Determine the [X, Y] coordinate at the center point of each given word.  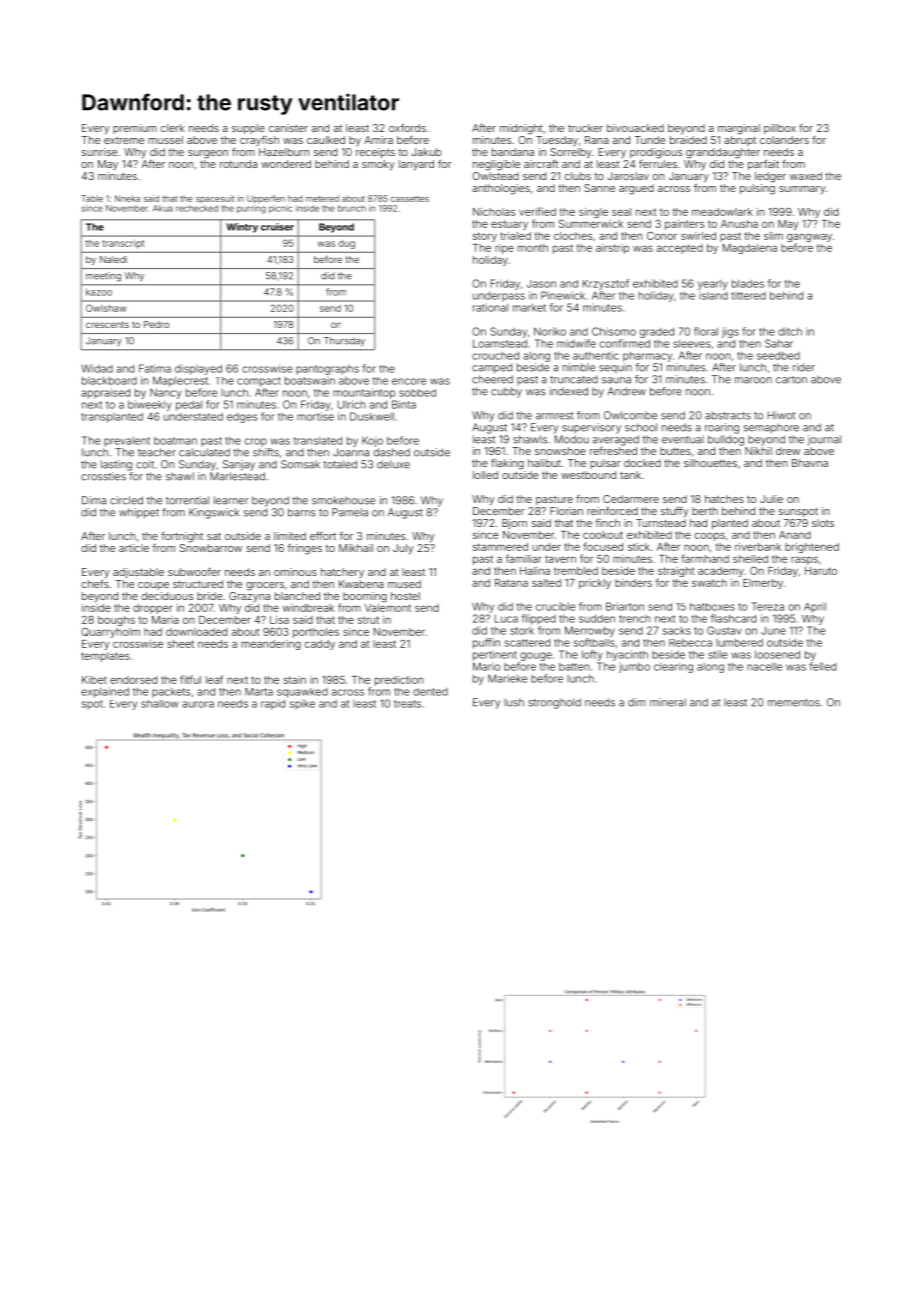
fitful [190, 679]
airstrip [612, 249]
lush [514, 702]
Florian [566, 511]
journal [824, 440]
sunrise [99, 152]
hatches [724, 499]
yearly [713, 285]
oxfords [407, 127]
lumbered [739, 642]
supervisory [591, 428]
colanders [784, 140]
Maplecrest [180, 381]
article [134, 548]
